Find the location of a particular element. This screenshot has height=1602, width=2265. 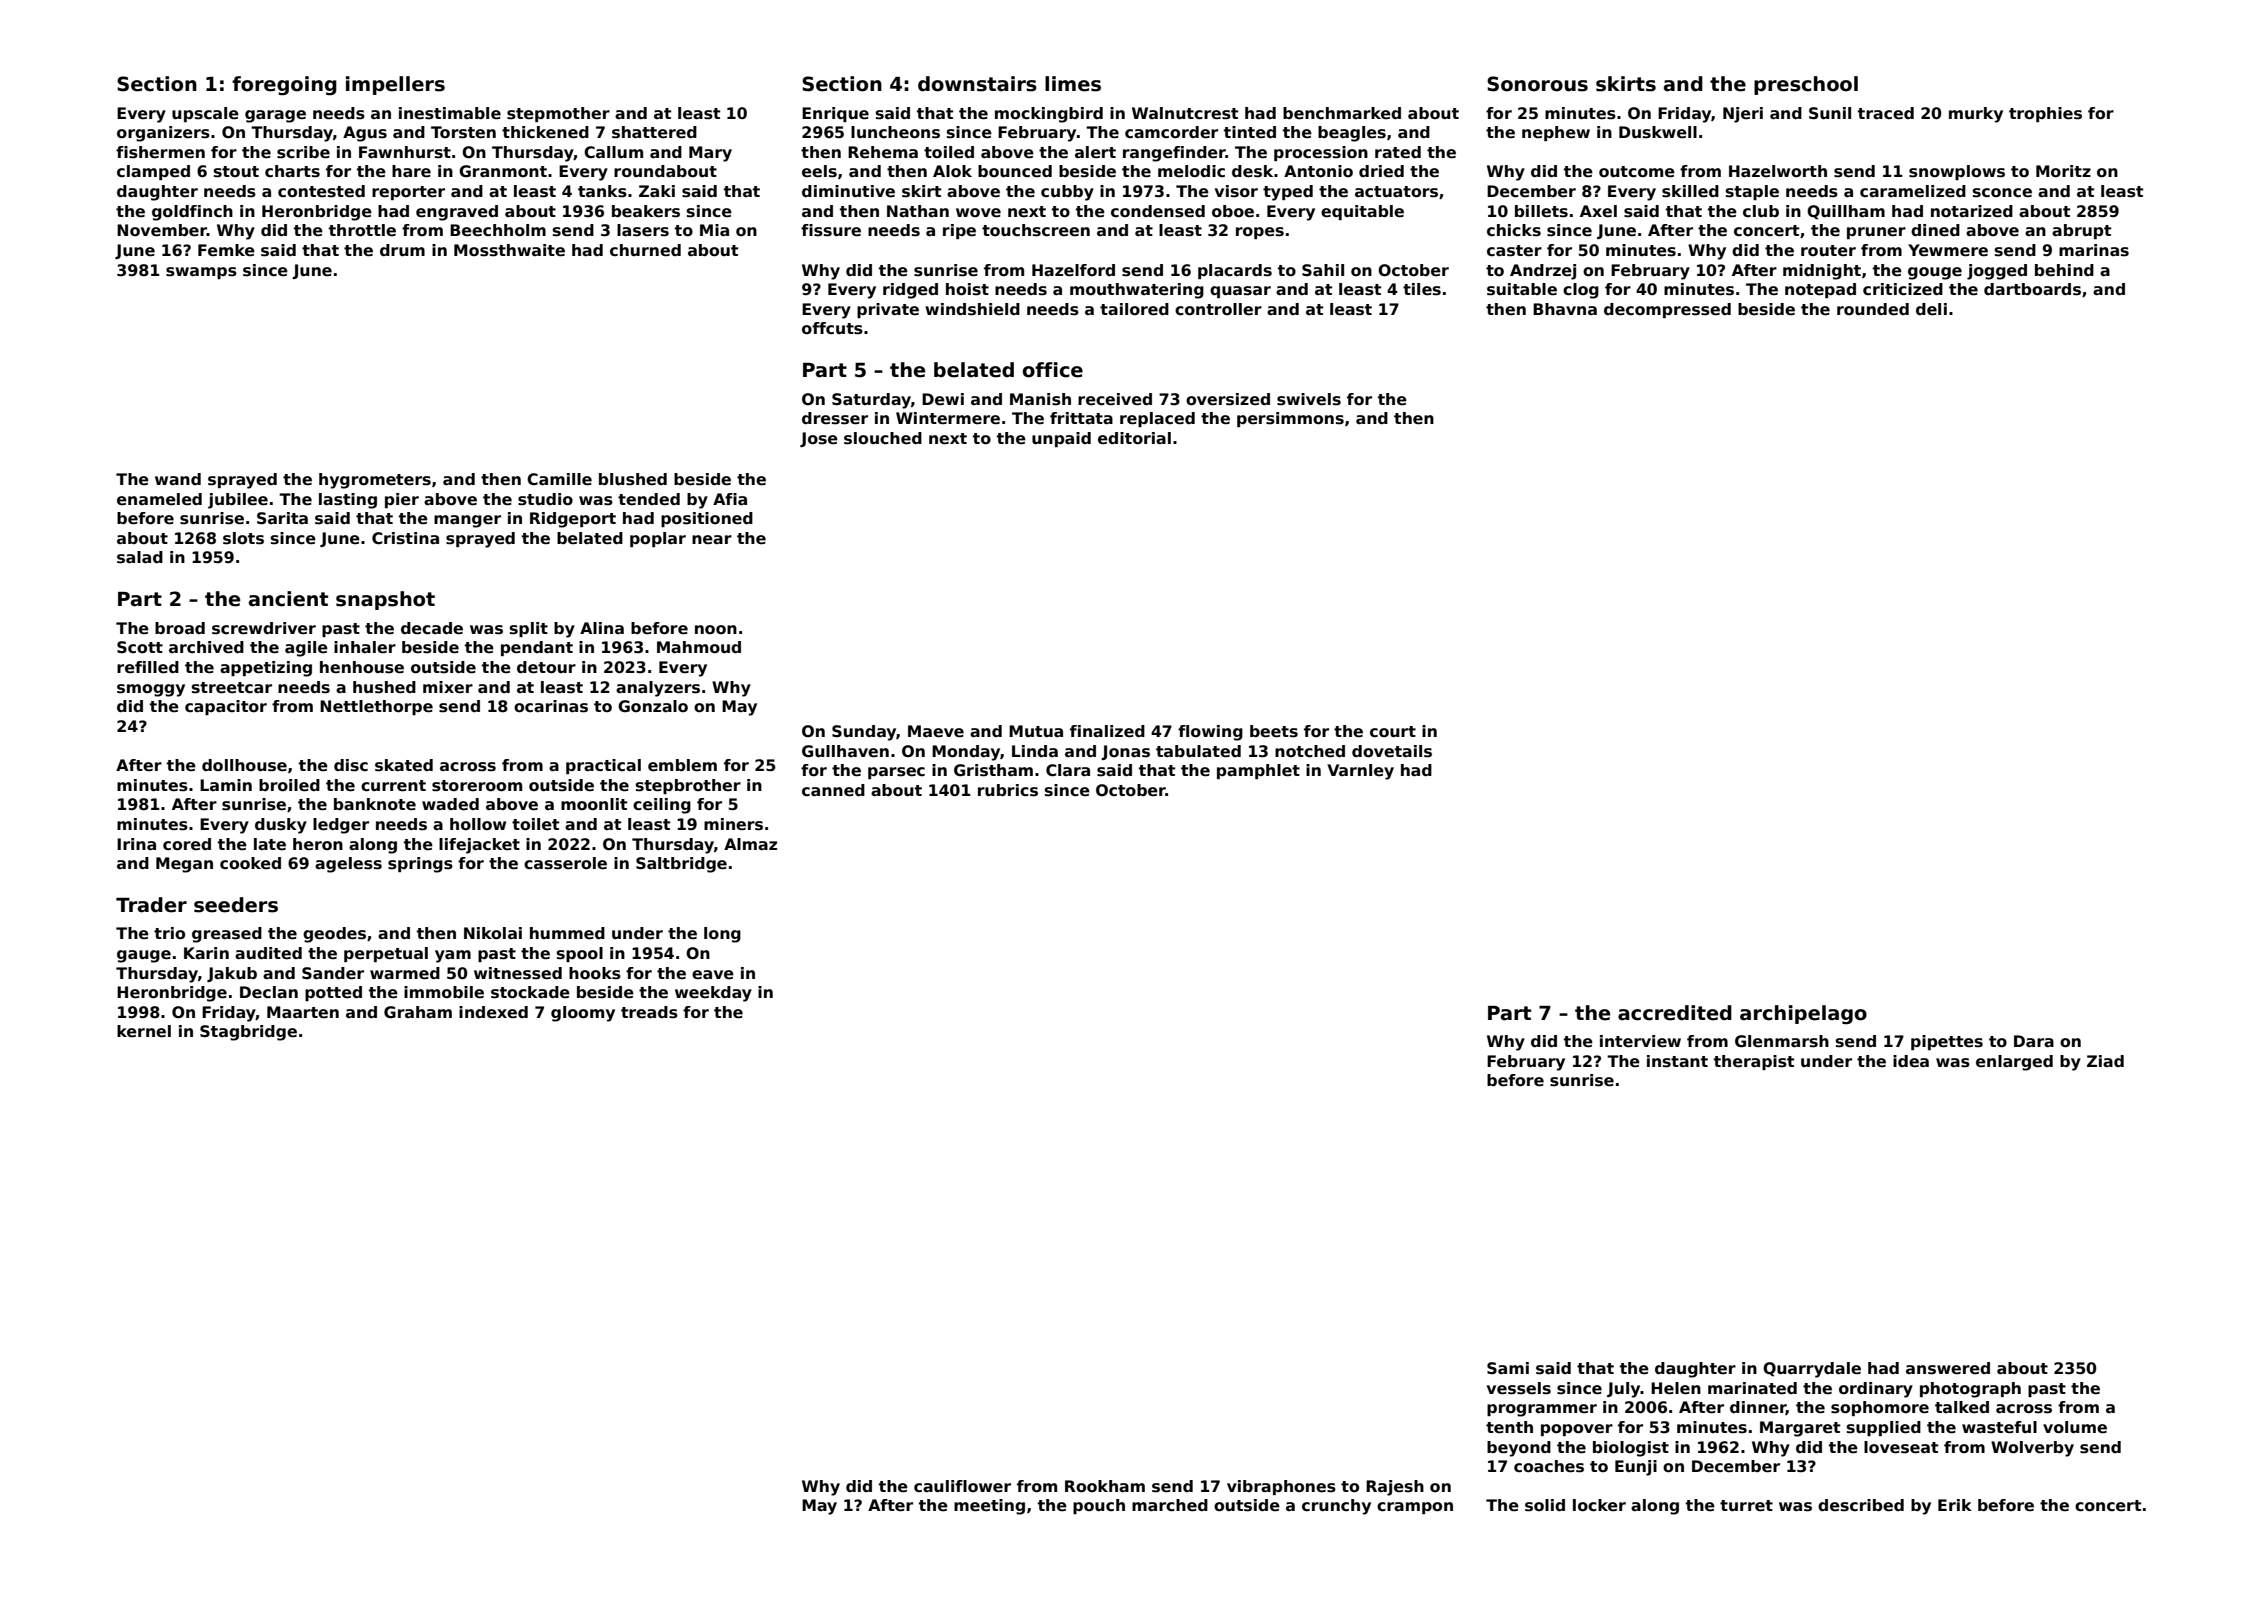

impellers is located at coordinates (395, 85).
